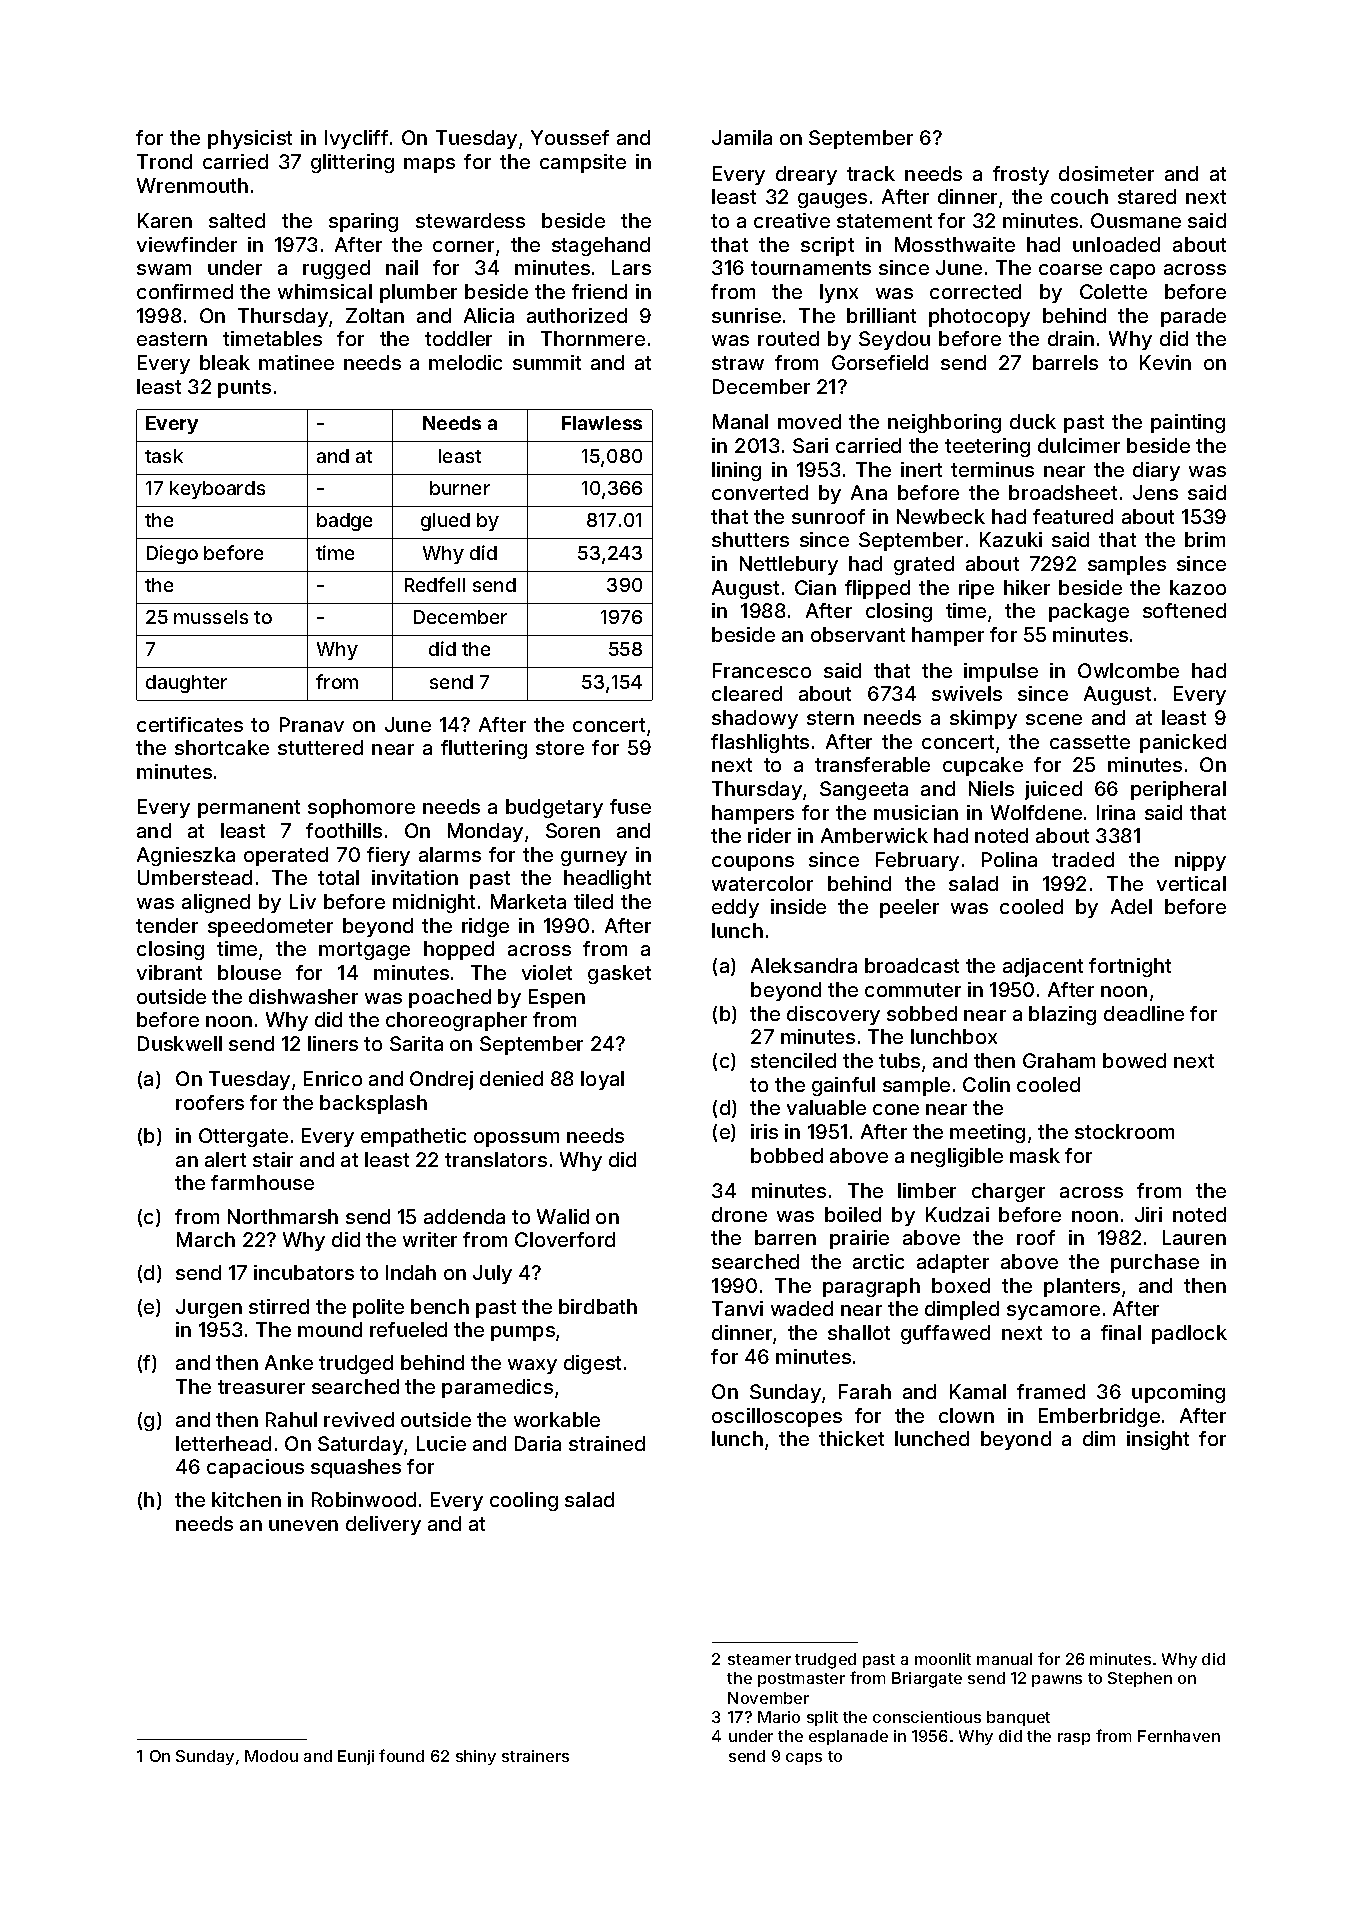  I want to click on Diego, so click(172, 554).
